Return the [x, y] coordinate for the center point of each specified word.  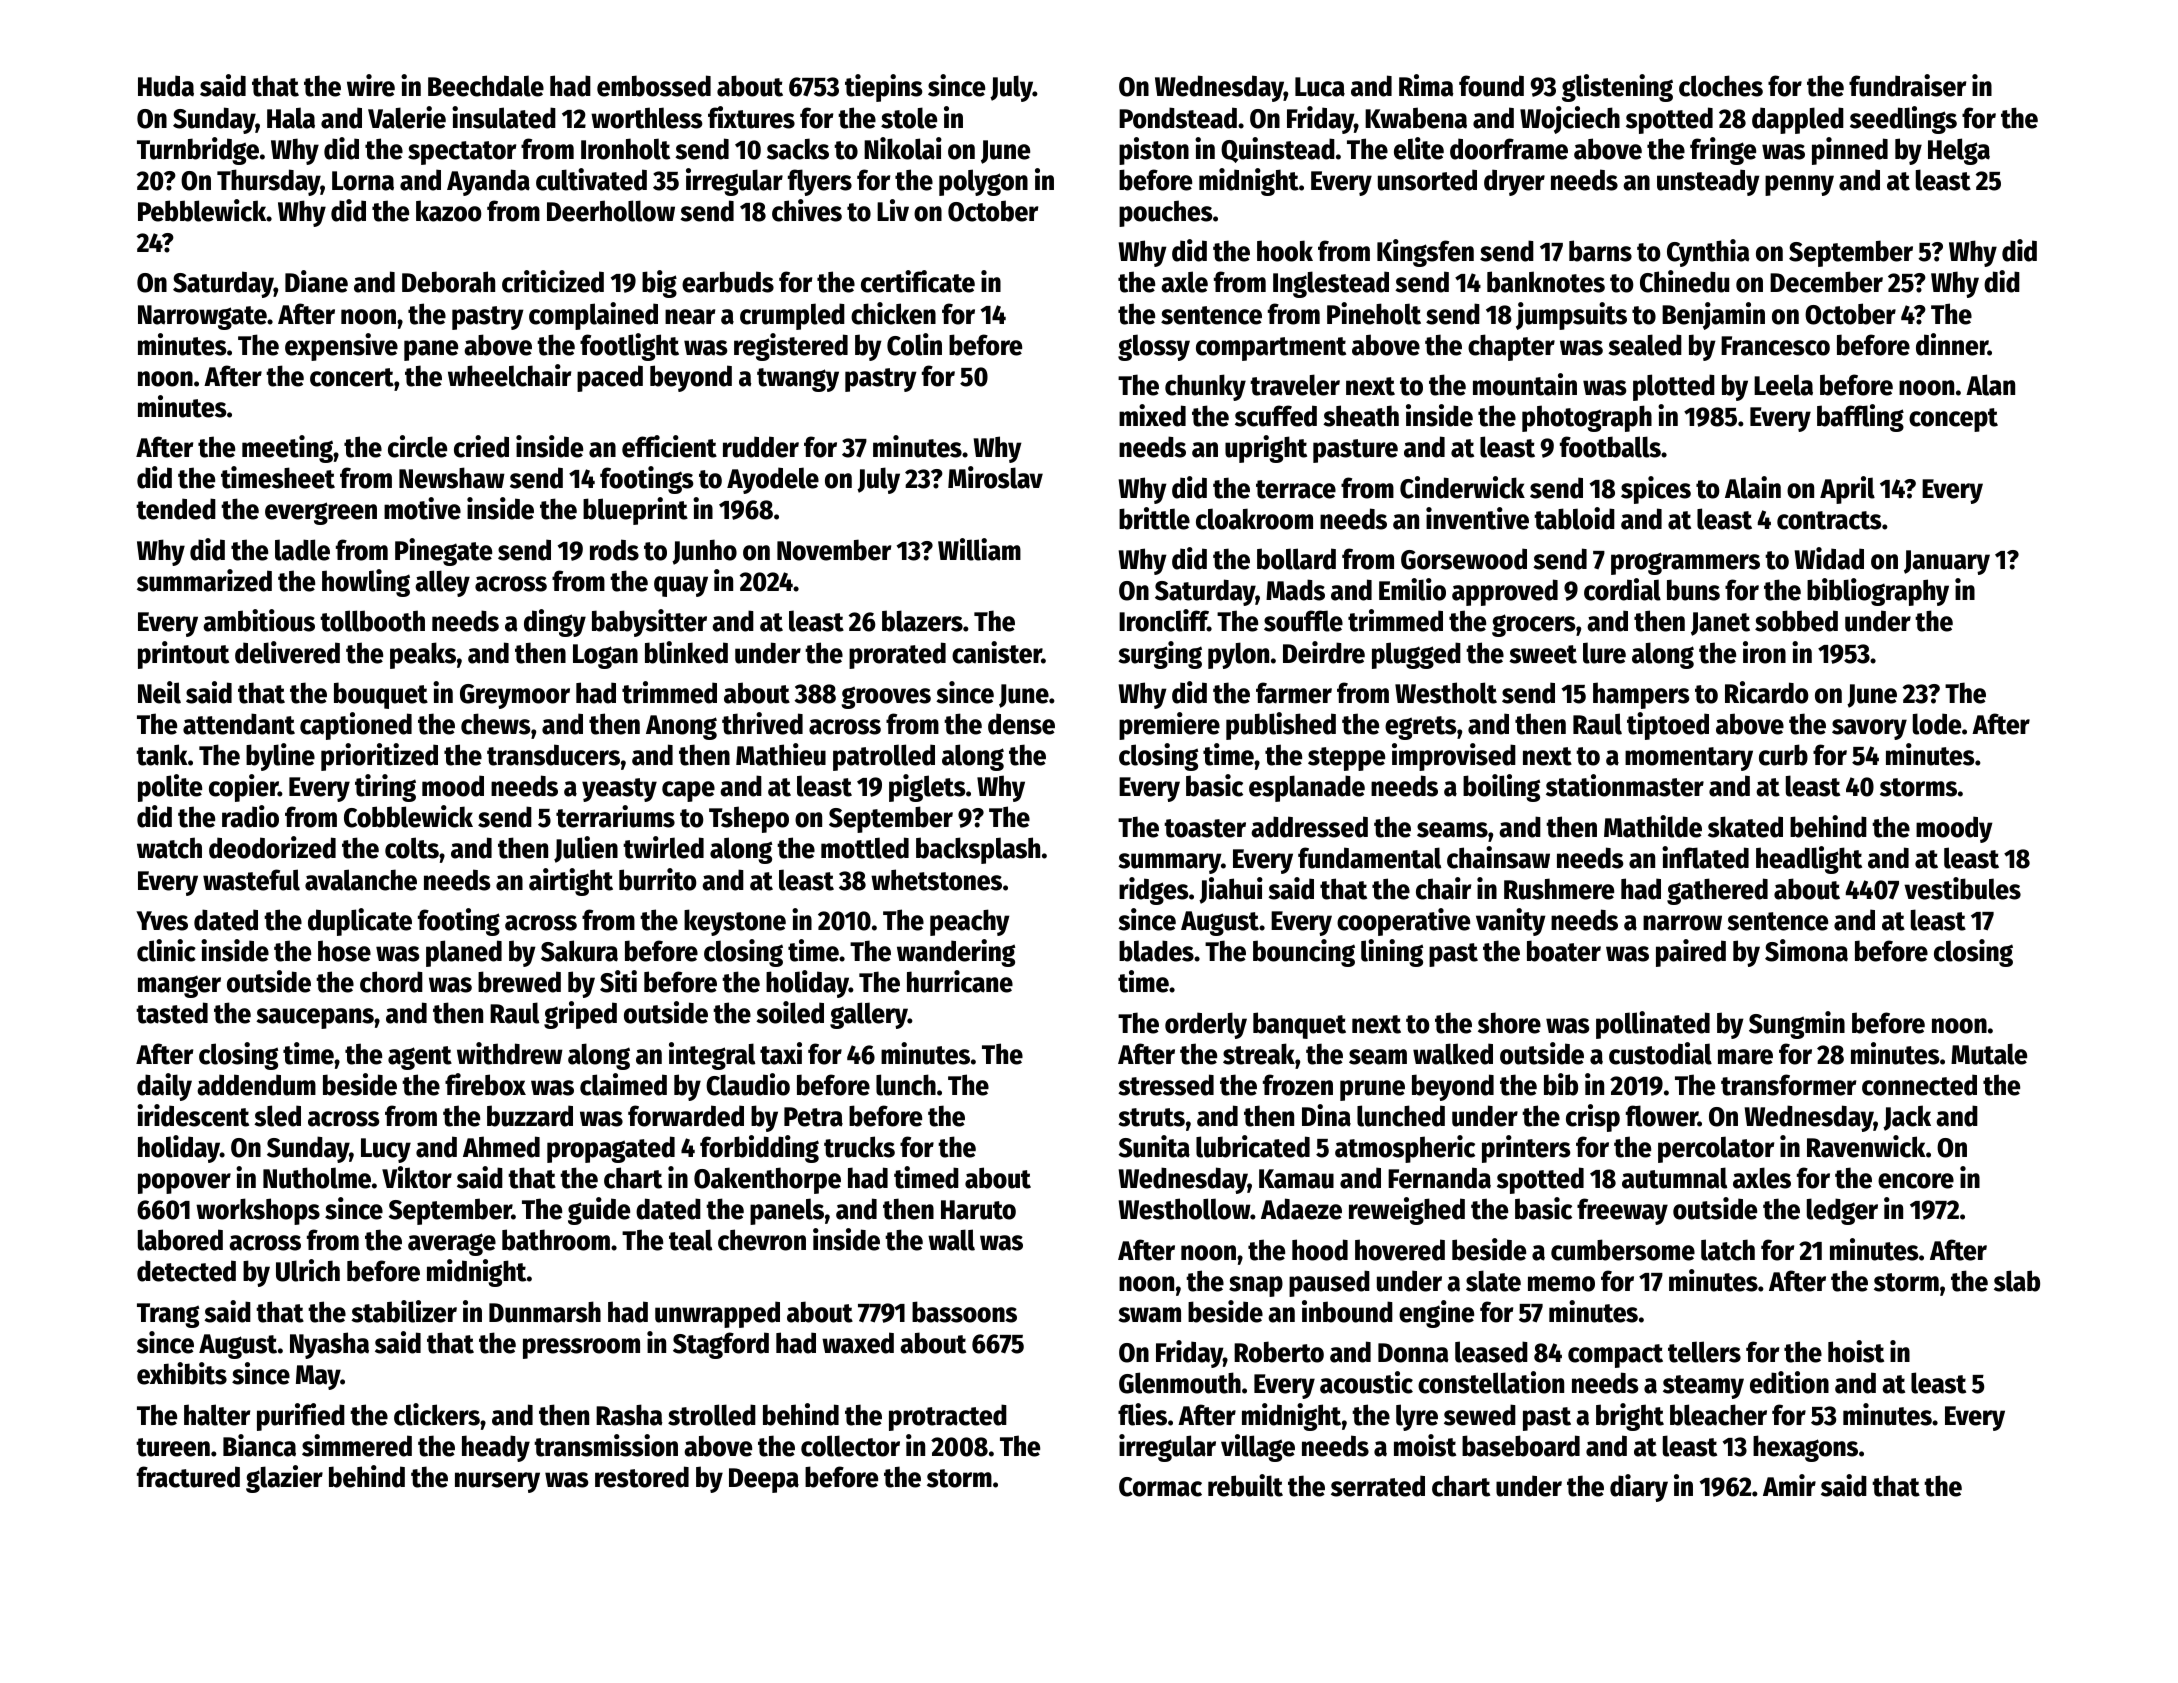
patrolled [884, 757]
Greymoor [515, 696]
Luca [1320, 87]
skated [1745, 827]
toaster [1205, 828]
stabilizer [404, 1311]
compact [1615, 1356]
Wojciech [1570, 120]
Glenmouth [1180, 1383]
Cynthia [1708, 253]
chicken [893, 313]
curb [1783, 755]
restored [642, 1477]
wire [371, 85]
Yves [162, 921]
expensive [341, 347]
